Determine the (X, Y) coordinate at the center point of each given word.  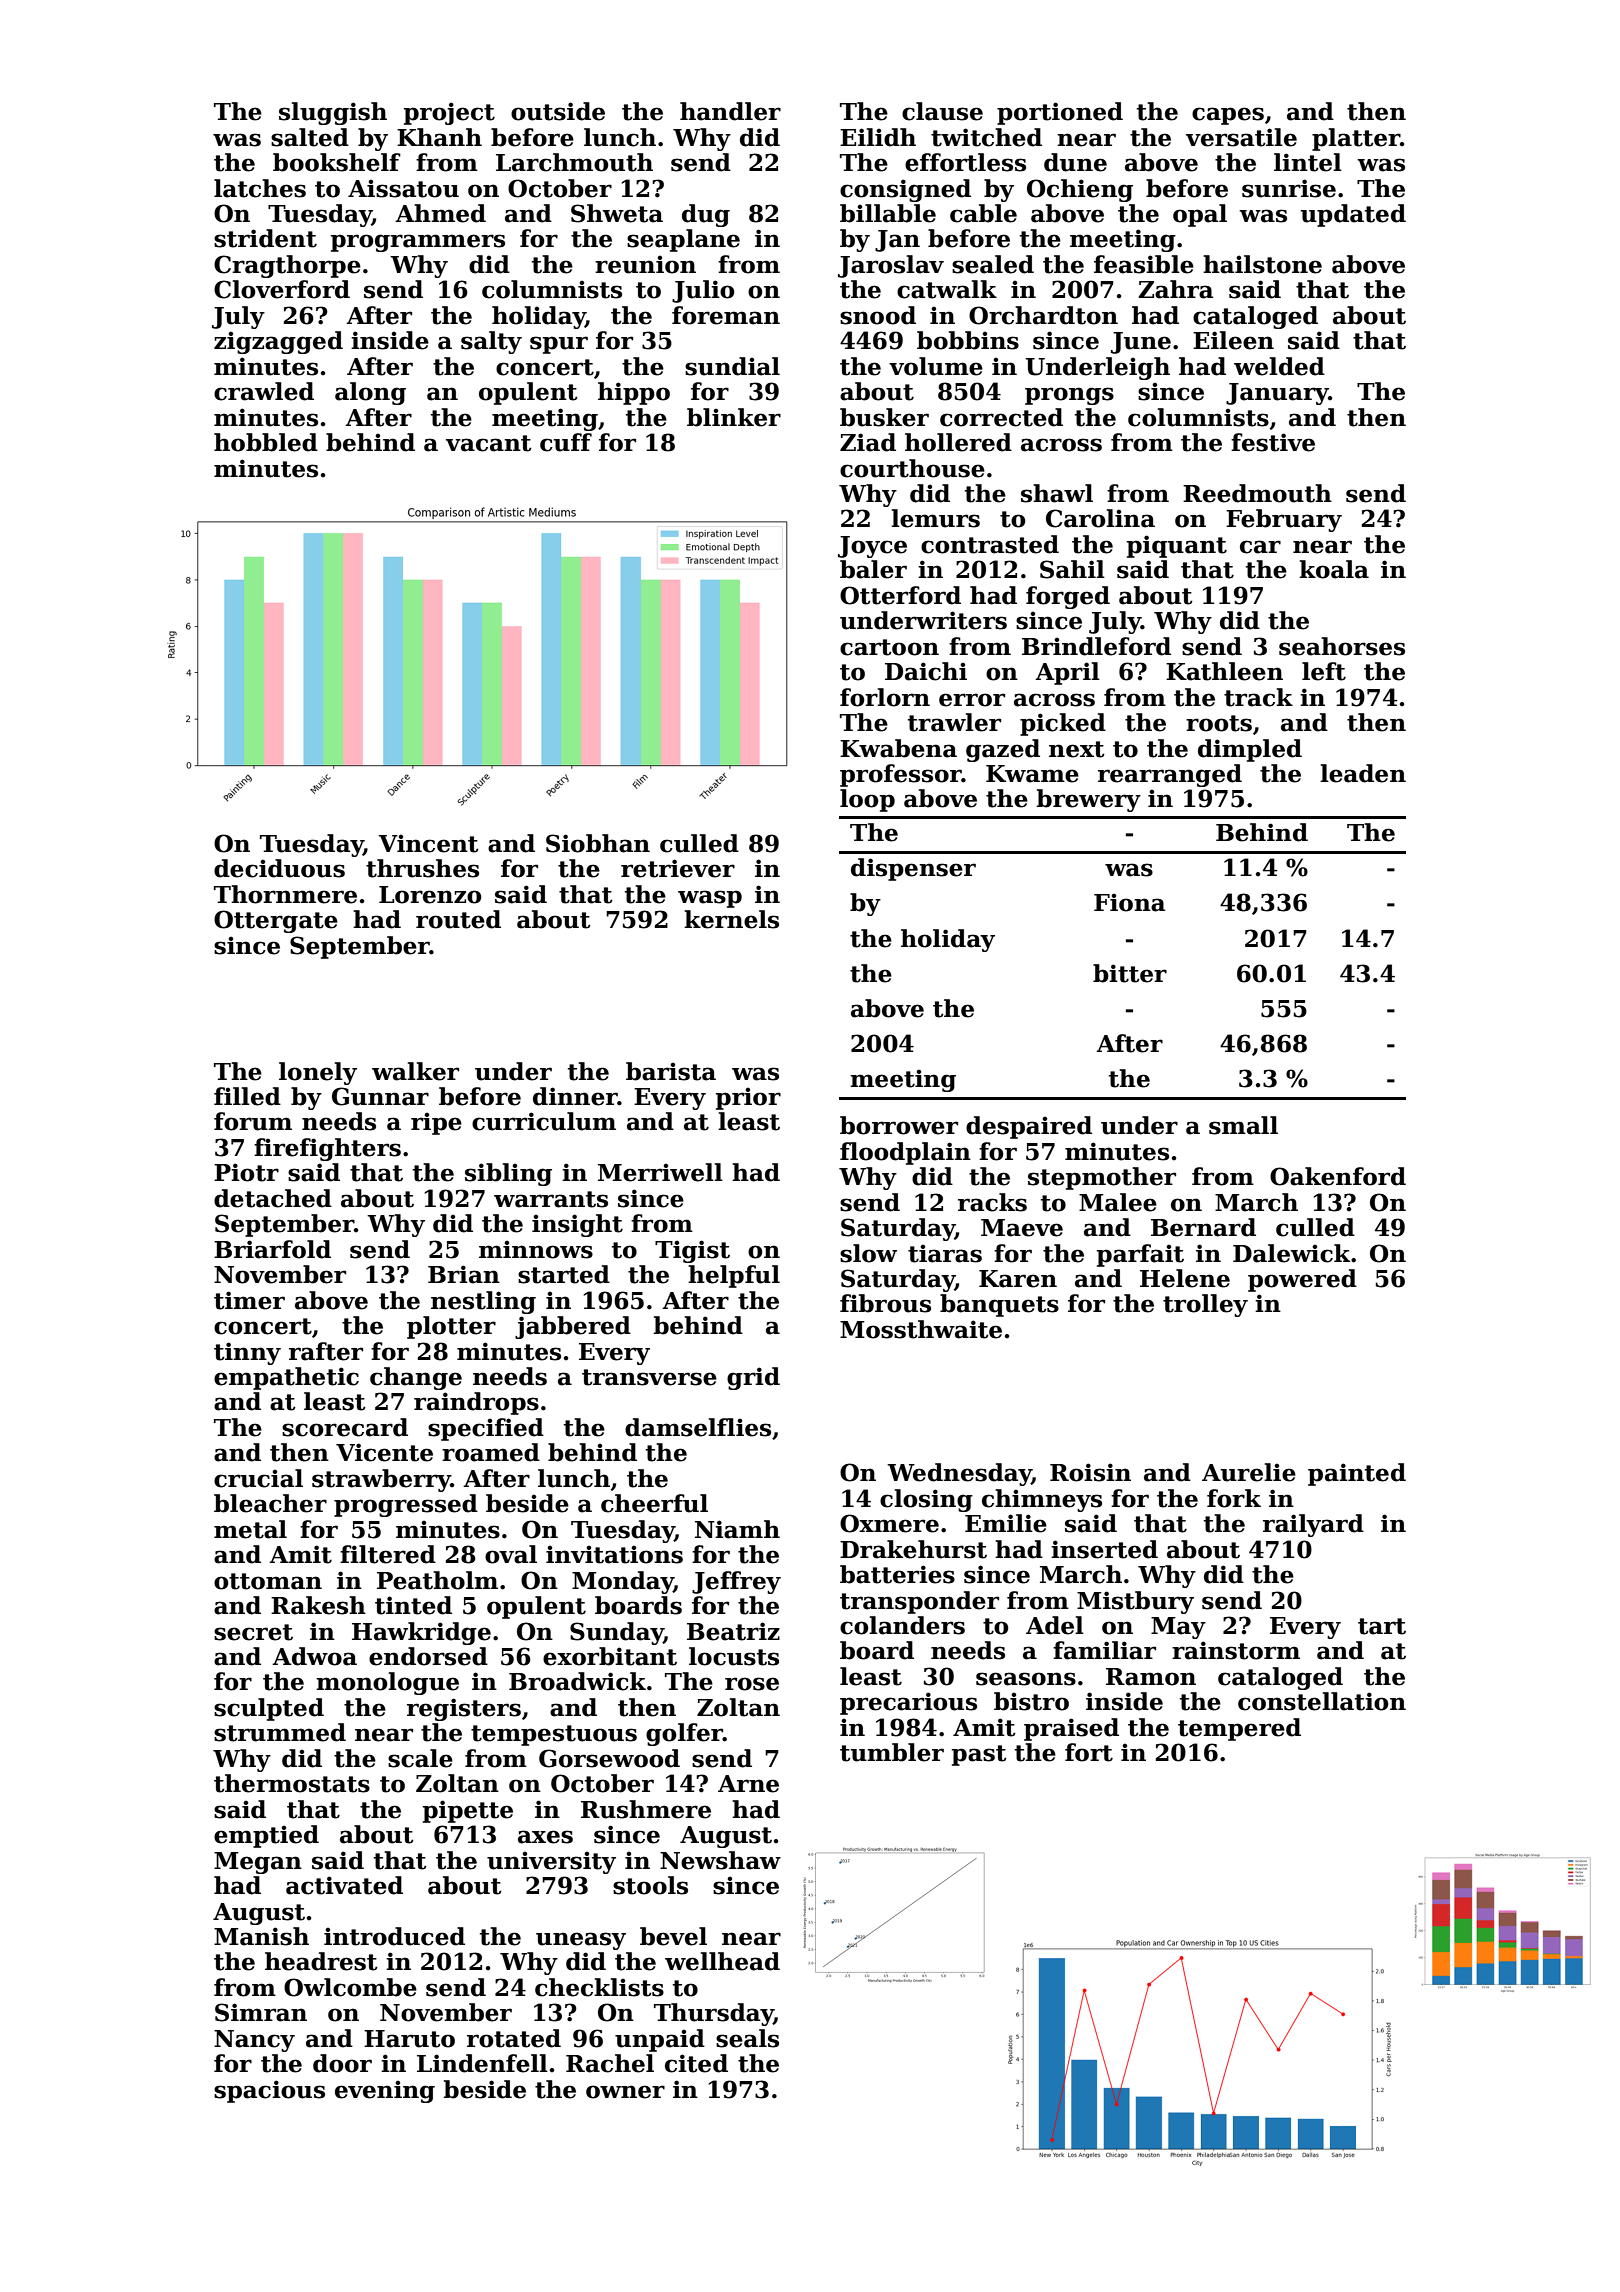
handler (730, 111)
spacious (269, 2091)
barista (671, 1071)
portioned (1060, 113)
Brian (464, 1274)
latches (260, 188)
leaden (1363, 773)
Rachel (610, 2063)
